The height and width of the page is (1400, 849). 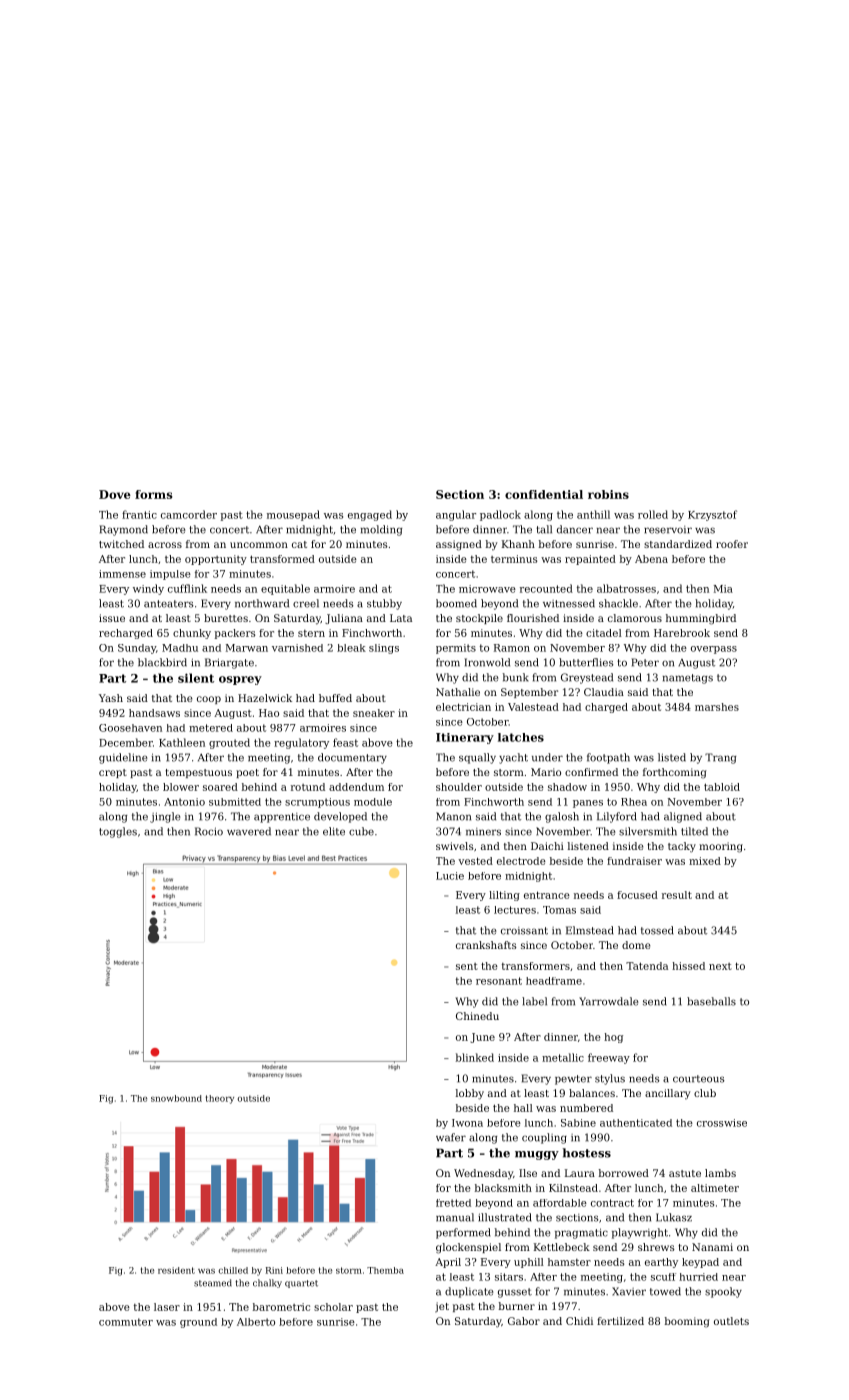 What do you see at coordinates (176, 1098) in the page?
I see `snowbound` at bounding box center [176, 1098].
